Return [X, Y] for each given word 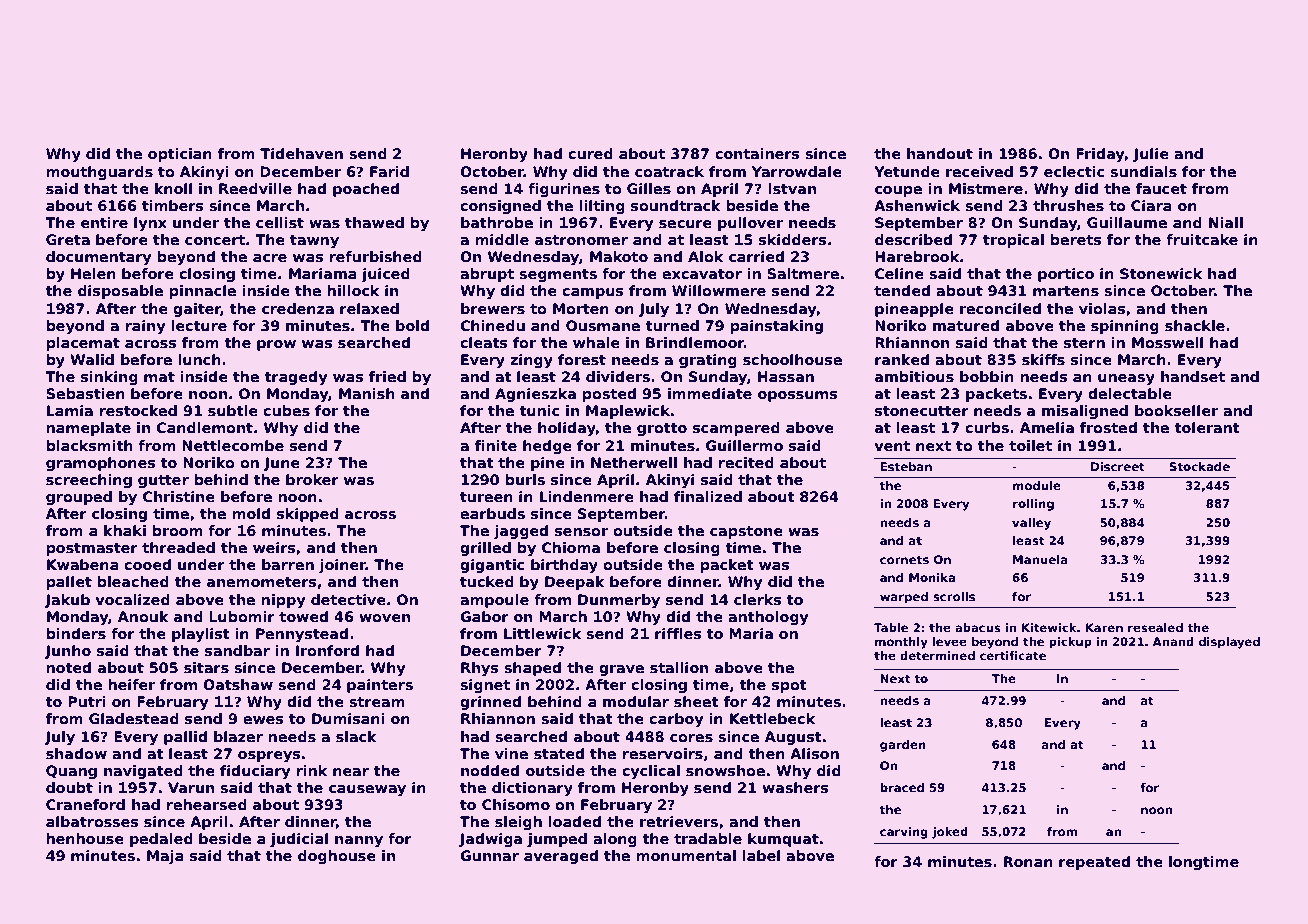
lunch [200, 359]
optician [180, 155]
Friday [1100, 155]
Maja [165, 857]
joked [950, 833]
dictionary [532, 789]
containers [757, 153]
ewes [263, 720]
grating [708, 361]
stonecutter [922, 411]
